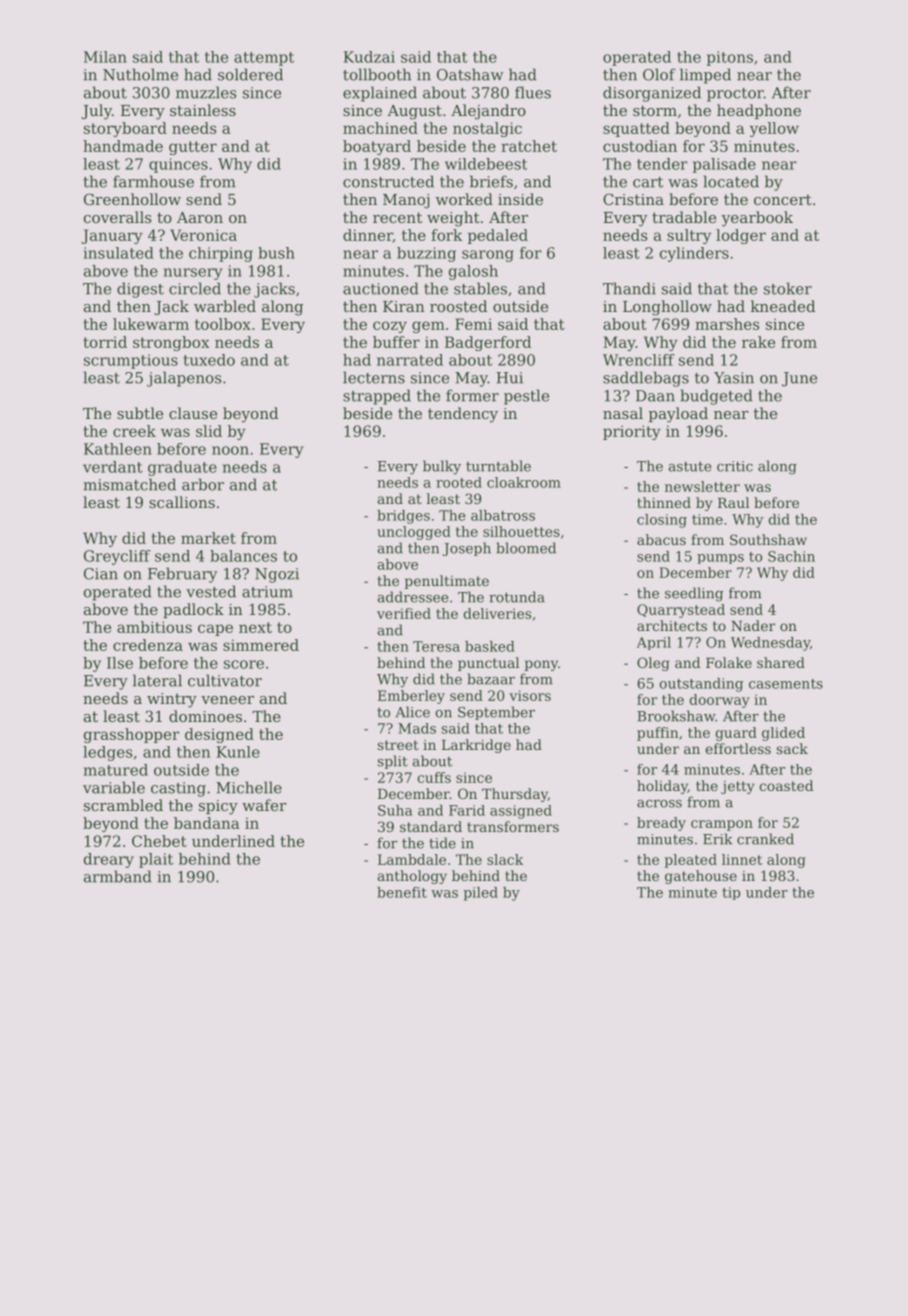 This document has width=908, height=1316. Describe the element at coordinates (171, 343) in the document. I see `strongbox` at that location.
